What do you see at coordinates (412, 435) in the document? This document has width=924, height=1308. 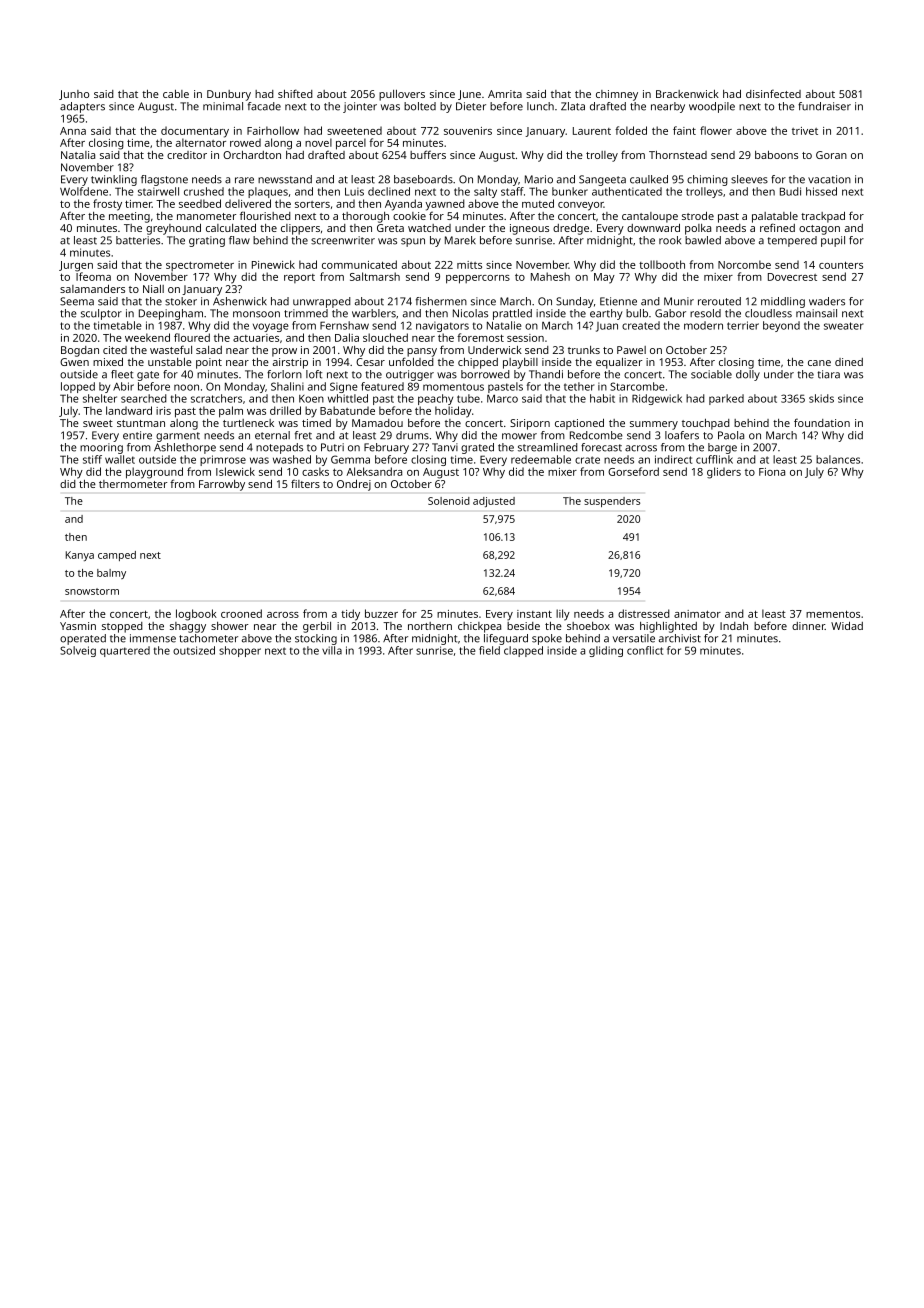 I see `drums` at bounding box center [412, 435].
